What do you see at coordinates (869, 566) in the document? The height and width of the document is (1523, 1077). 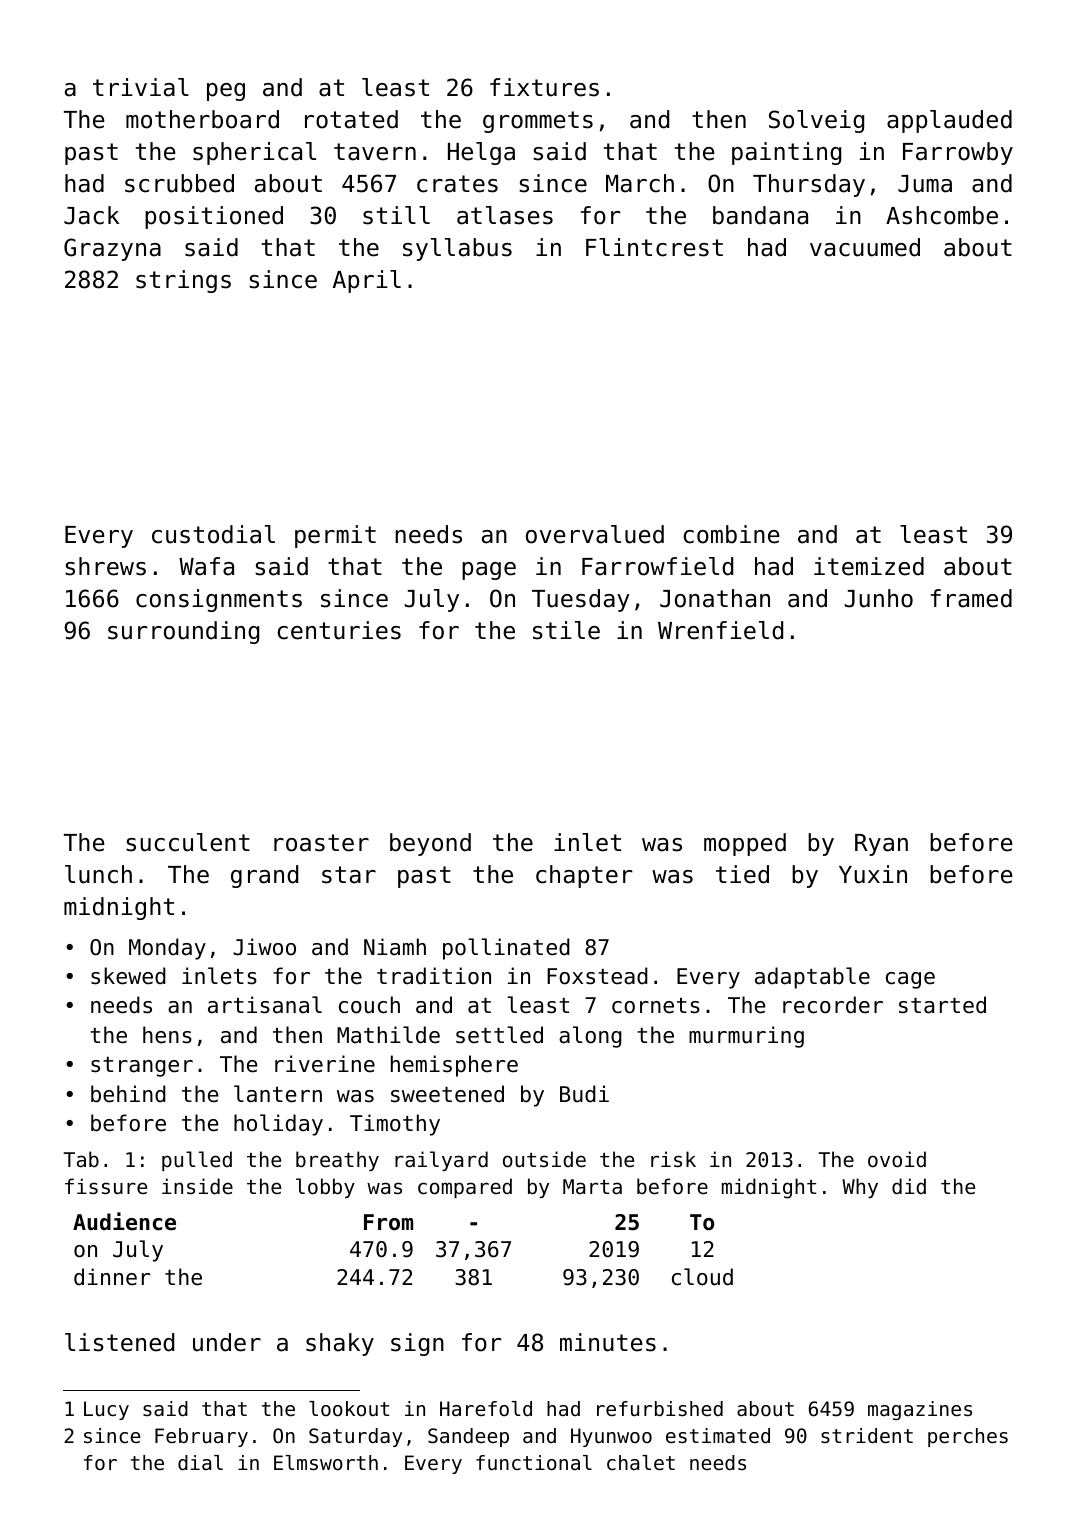 I see `itemized` at bounding box center [869, 566].
